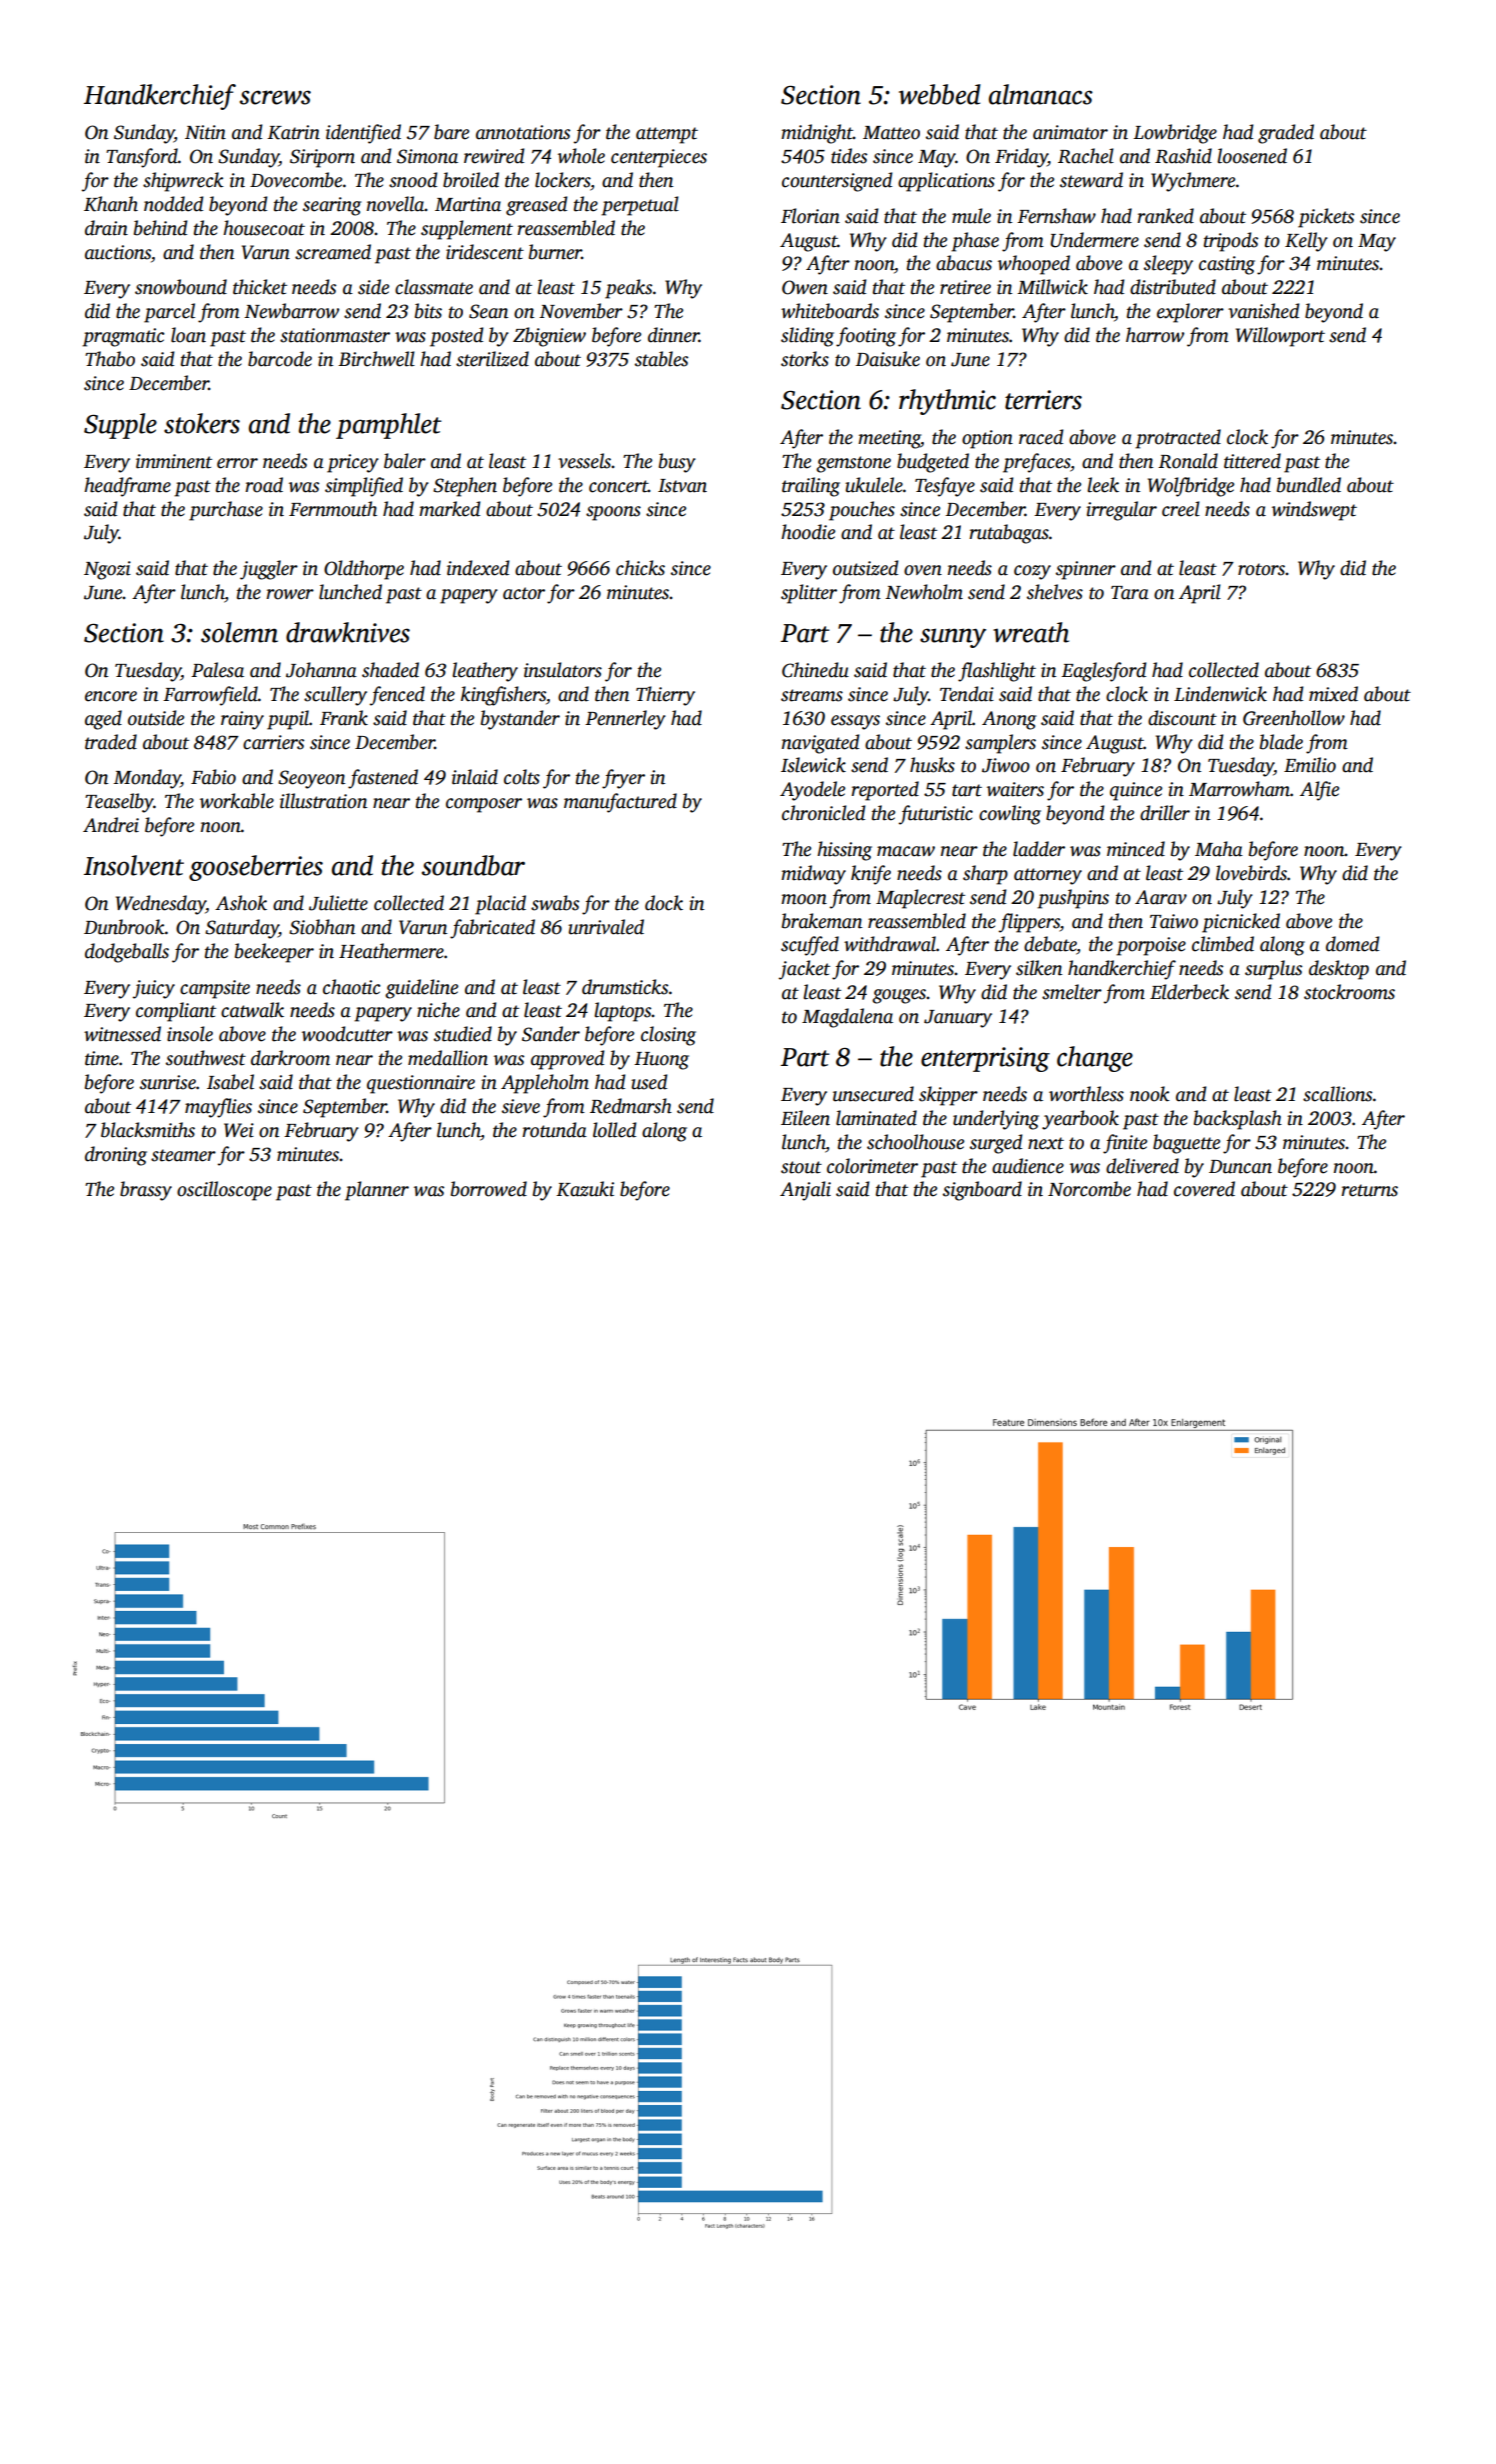 This screenshot has width=1496, height=2464. What do you see at coordinates (168, 1082) in the screenshot?
I see `sunrise` at bounding box center [168, 1082].
